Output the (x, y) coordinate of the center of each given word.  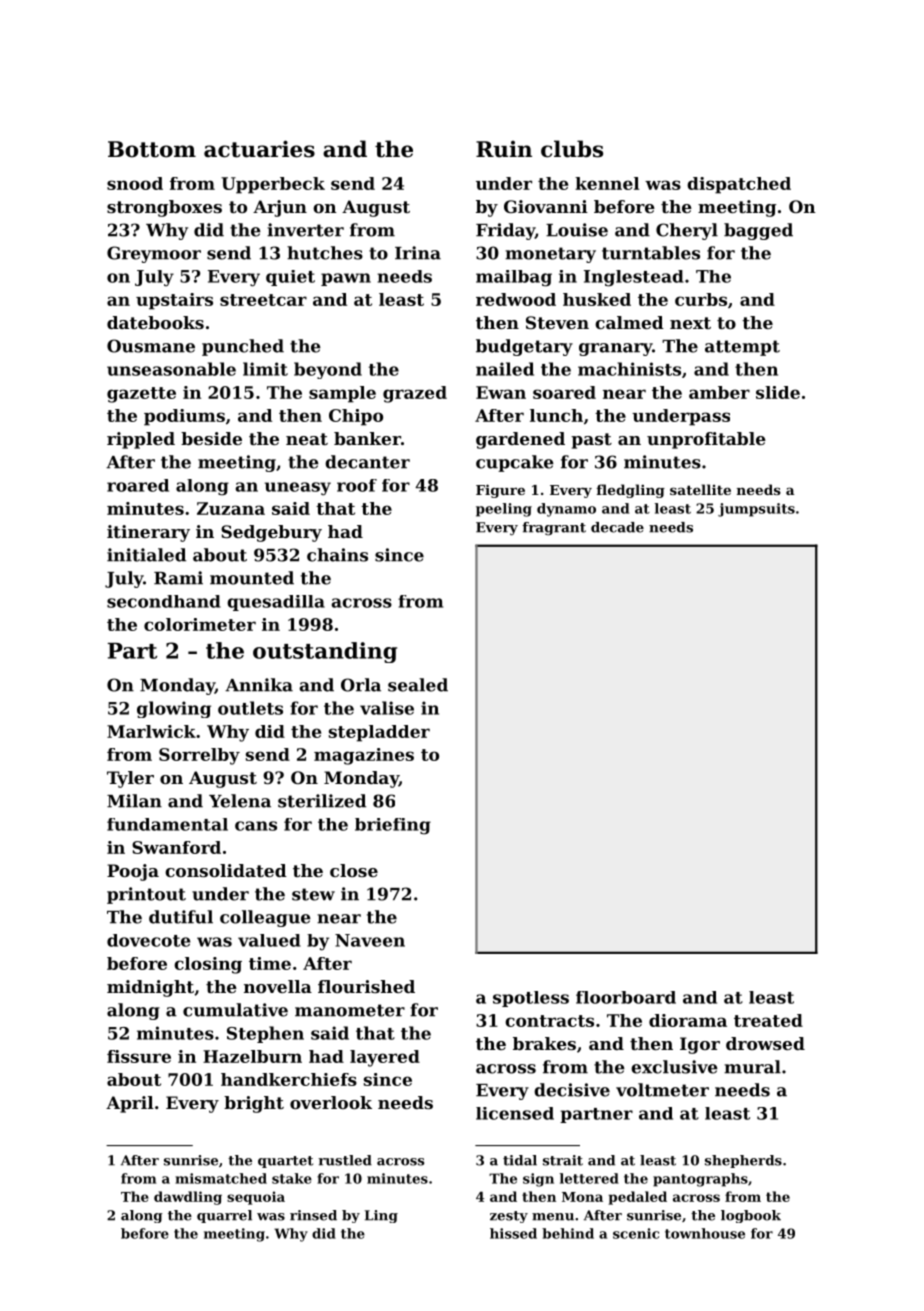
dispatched (739, 185)
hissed (513, 1233)
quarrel (224, 1216)
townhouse (705, 1233)
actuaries (259, 149)
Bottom (152, 149)
